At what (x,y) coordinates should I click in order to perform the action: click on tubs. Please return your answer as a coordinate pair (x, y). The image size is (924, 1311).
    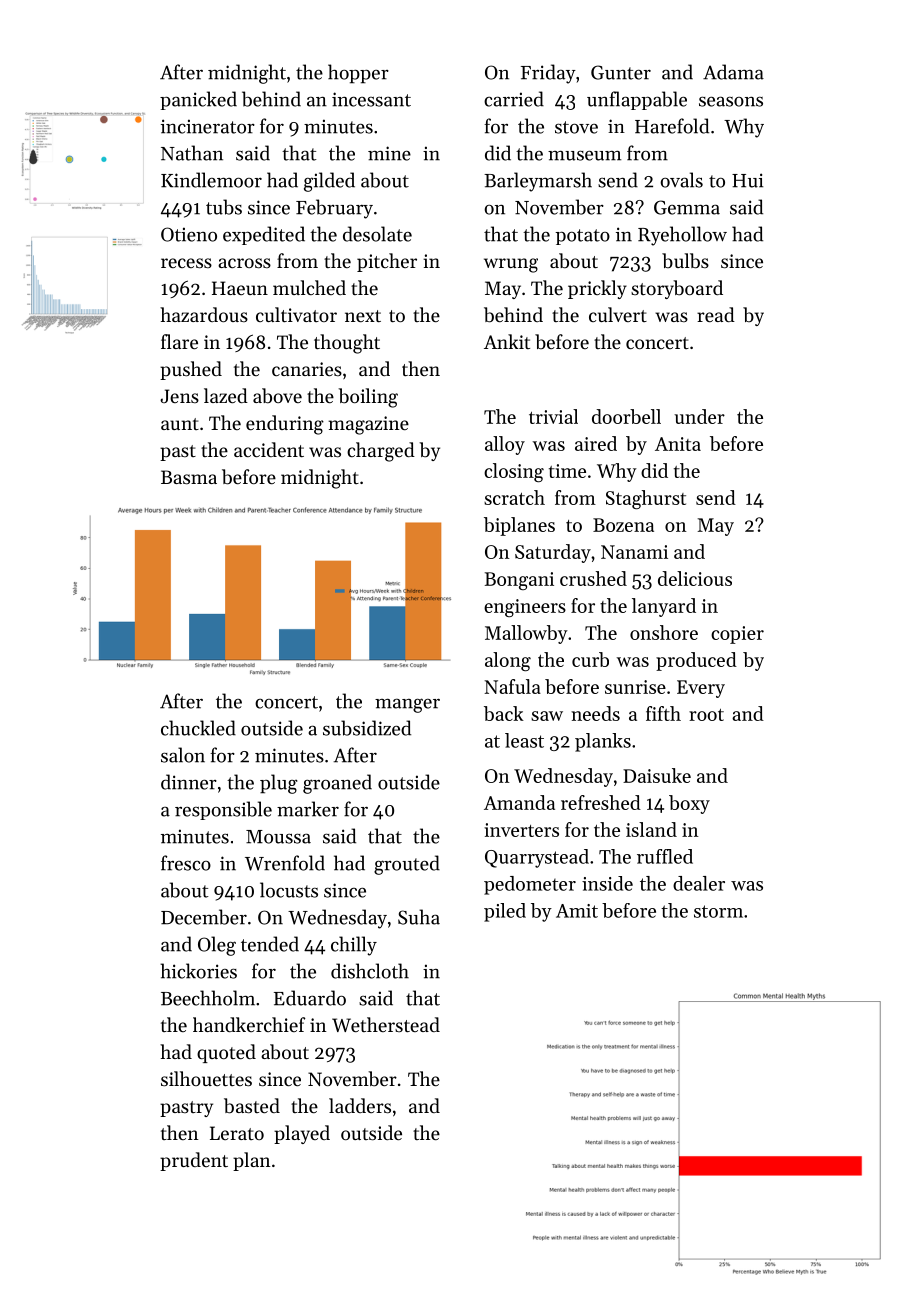
    Looking at the image, I should click on (224, 207).
